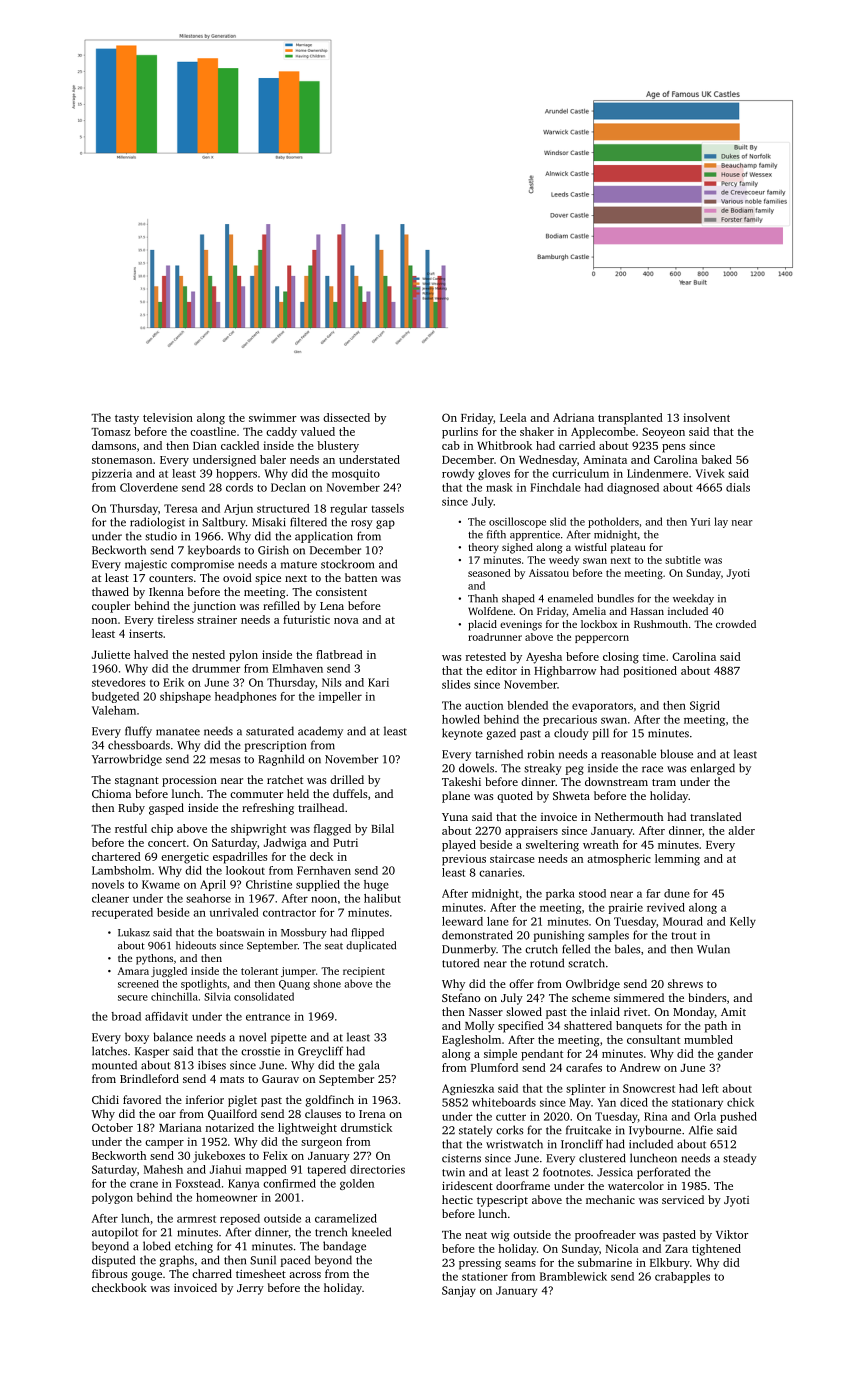 The height and width of the page is (1400, 849). I want to click on Stefano, so click(461, 997).
